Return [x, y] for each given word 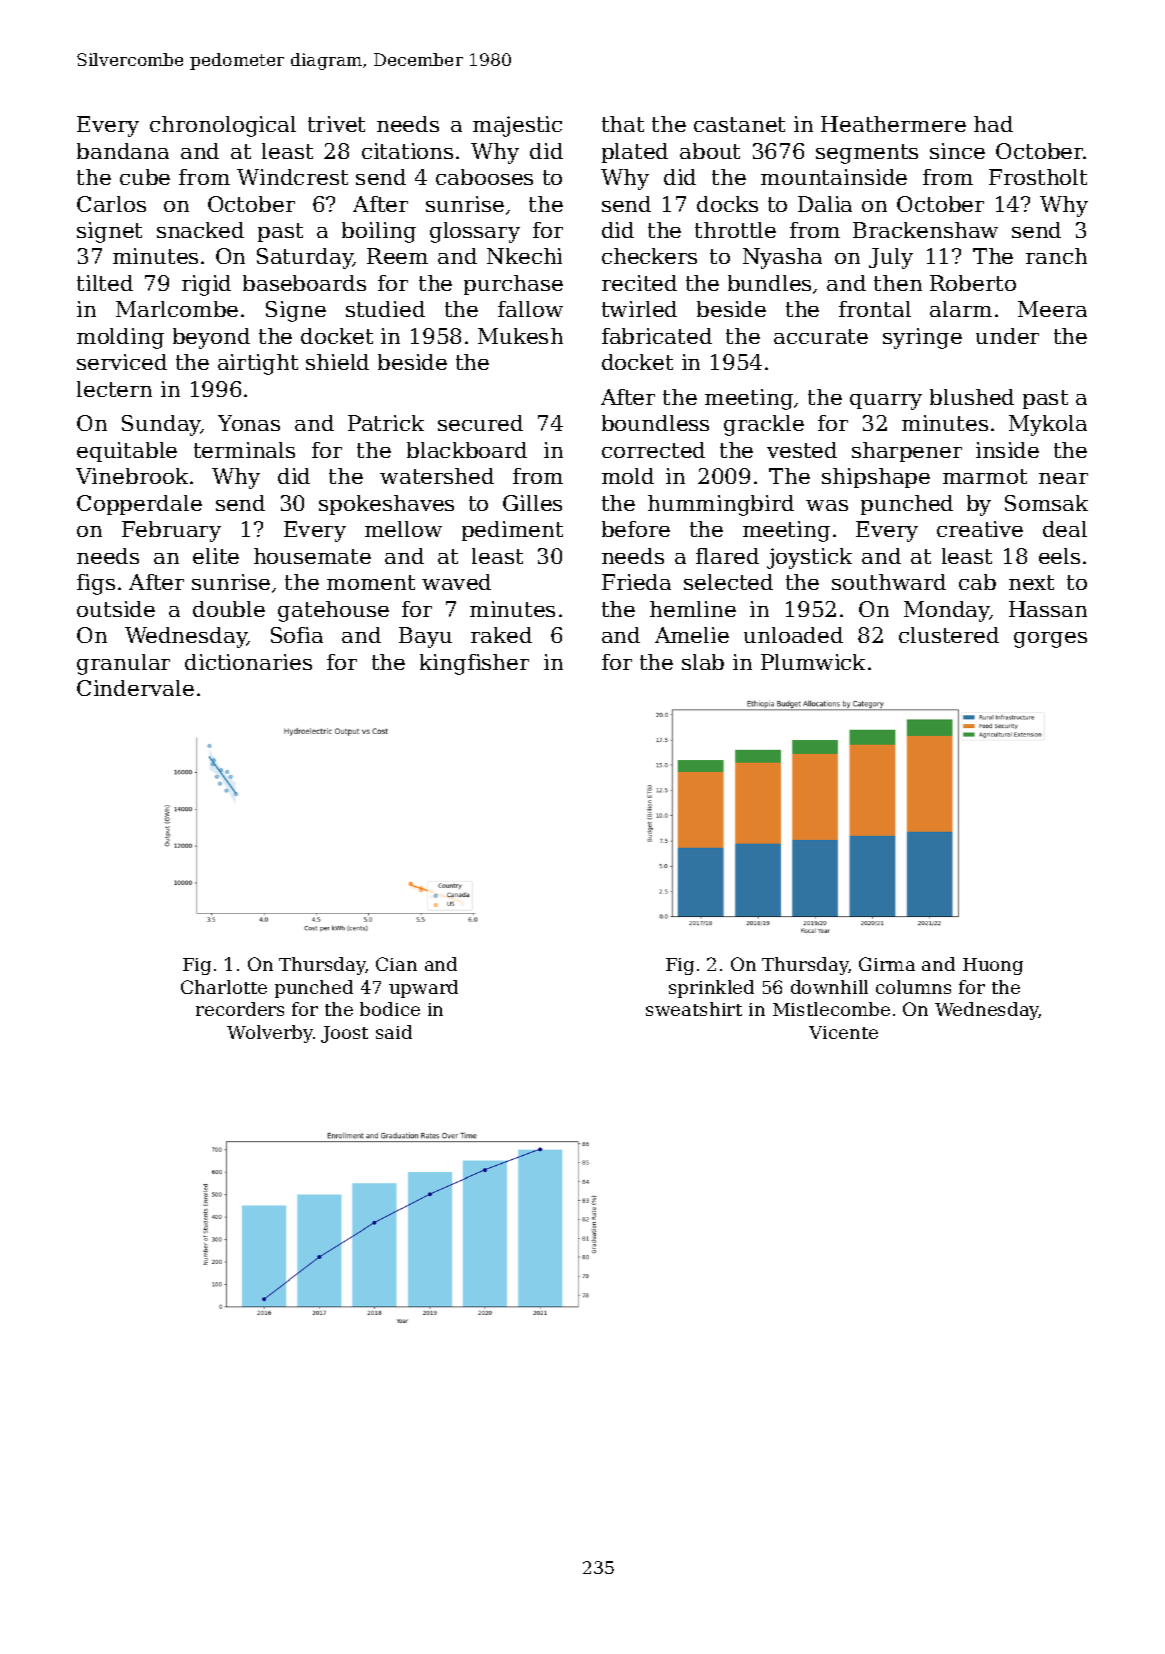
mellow [403, 529]
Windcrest [292, 177]
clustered [949, 635]
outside [116, 609]
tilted [105, 283]
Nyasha [782, 258]
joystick [809, 558]
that [623, 124]
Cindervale [135, 688]
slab [703, 662]
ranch [1056, 256]
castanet [739, 124]
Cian [396, 964]
